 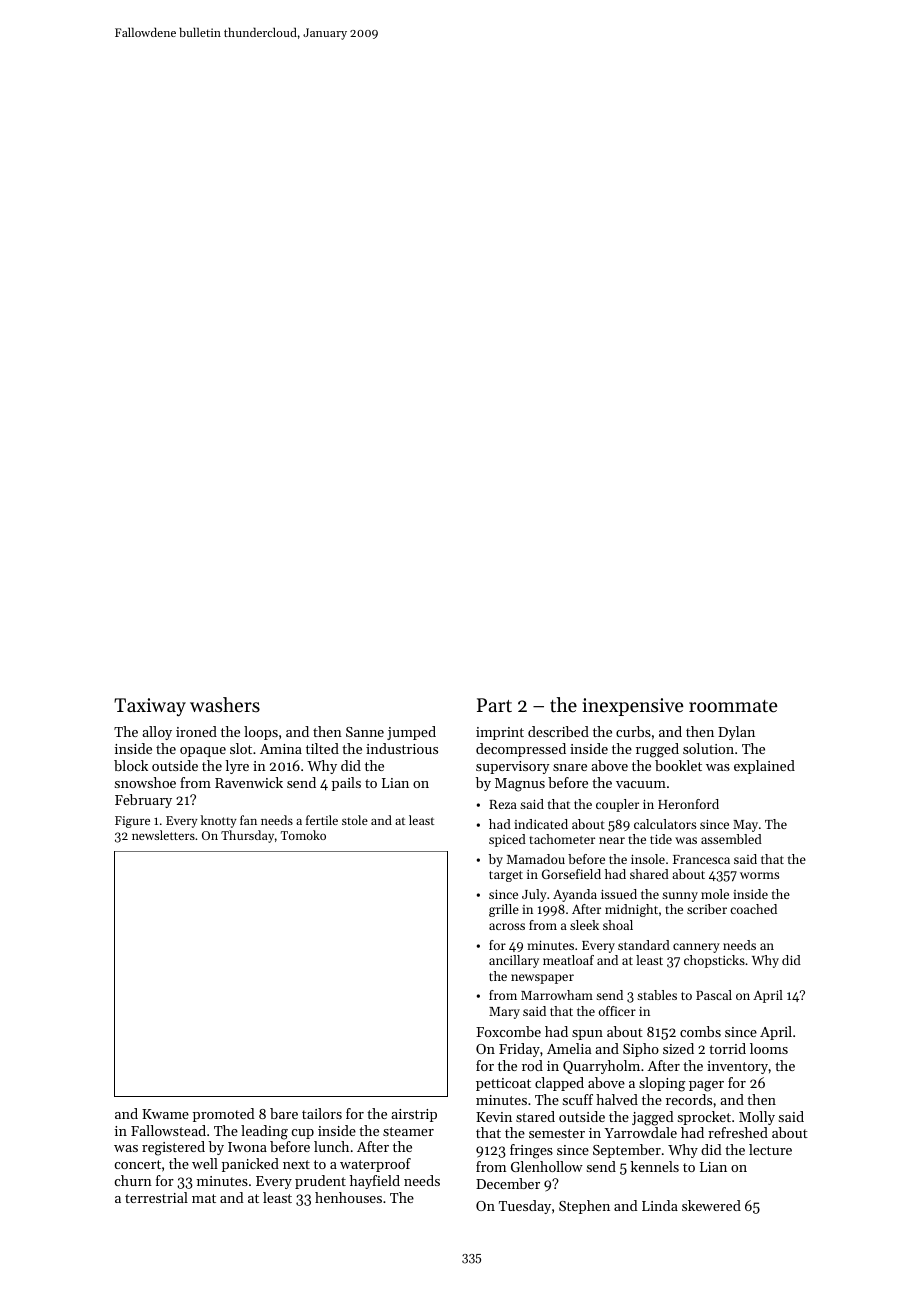 I want to click on across, so click(x=507, y=926).
